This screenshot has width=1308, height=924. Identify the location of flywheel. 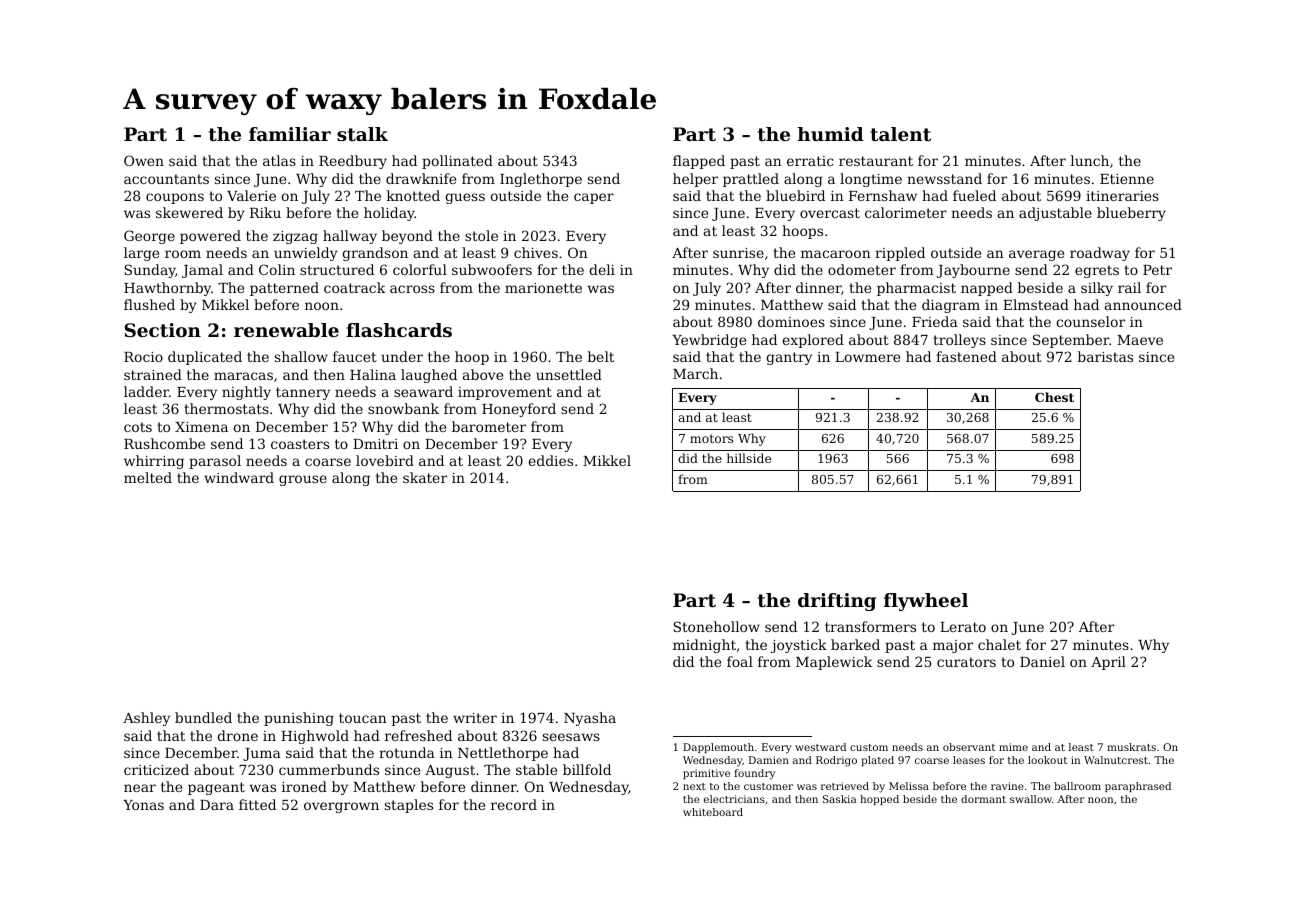
(926, 602).
